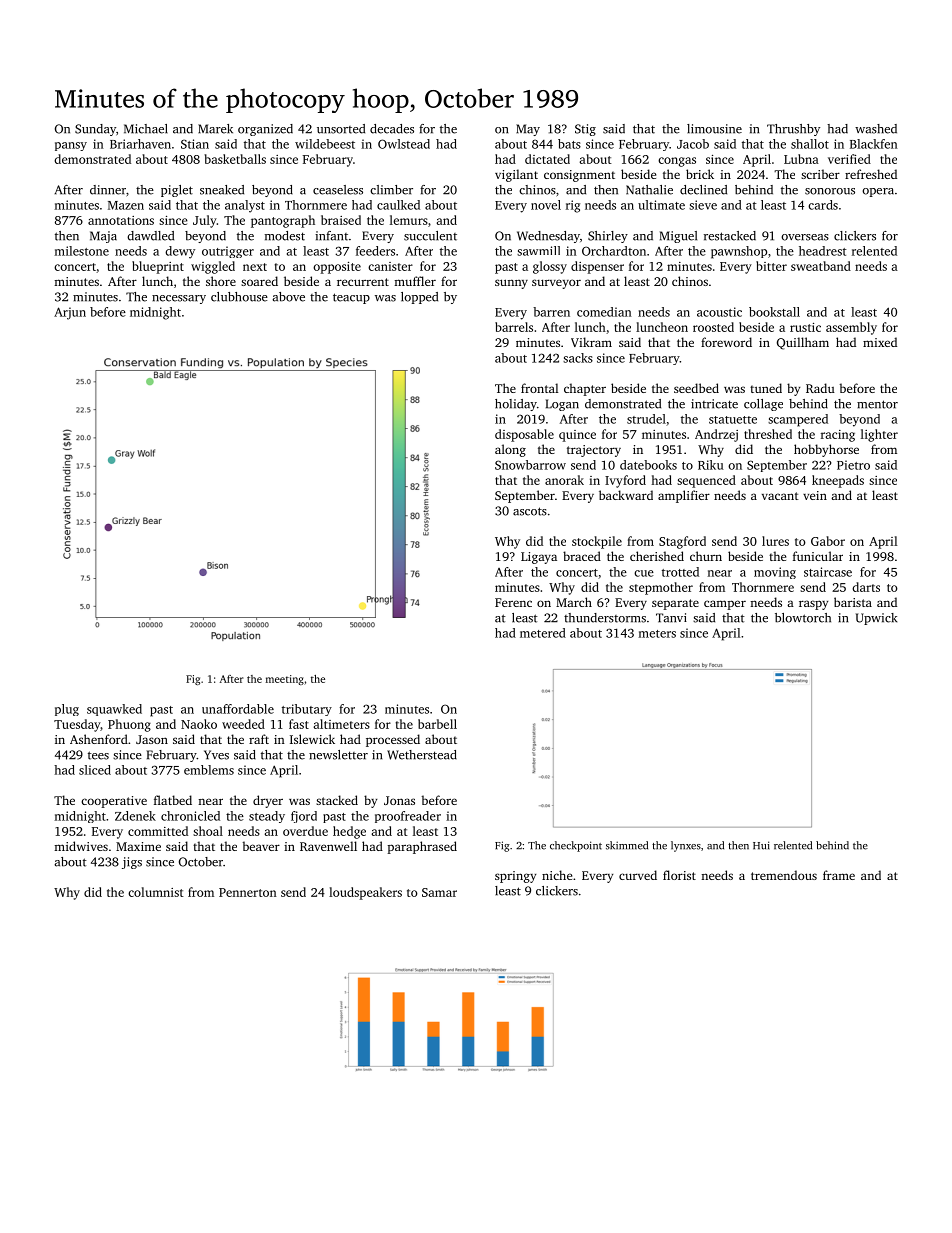 The image size is (952, 1233). What do you see at coordinates (594, 451) in the screenshot?
I see `trajectory` at bounding box center [594, 451].
